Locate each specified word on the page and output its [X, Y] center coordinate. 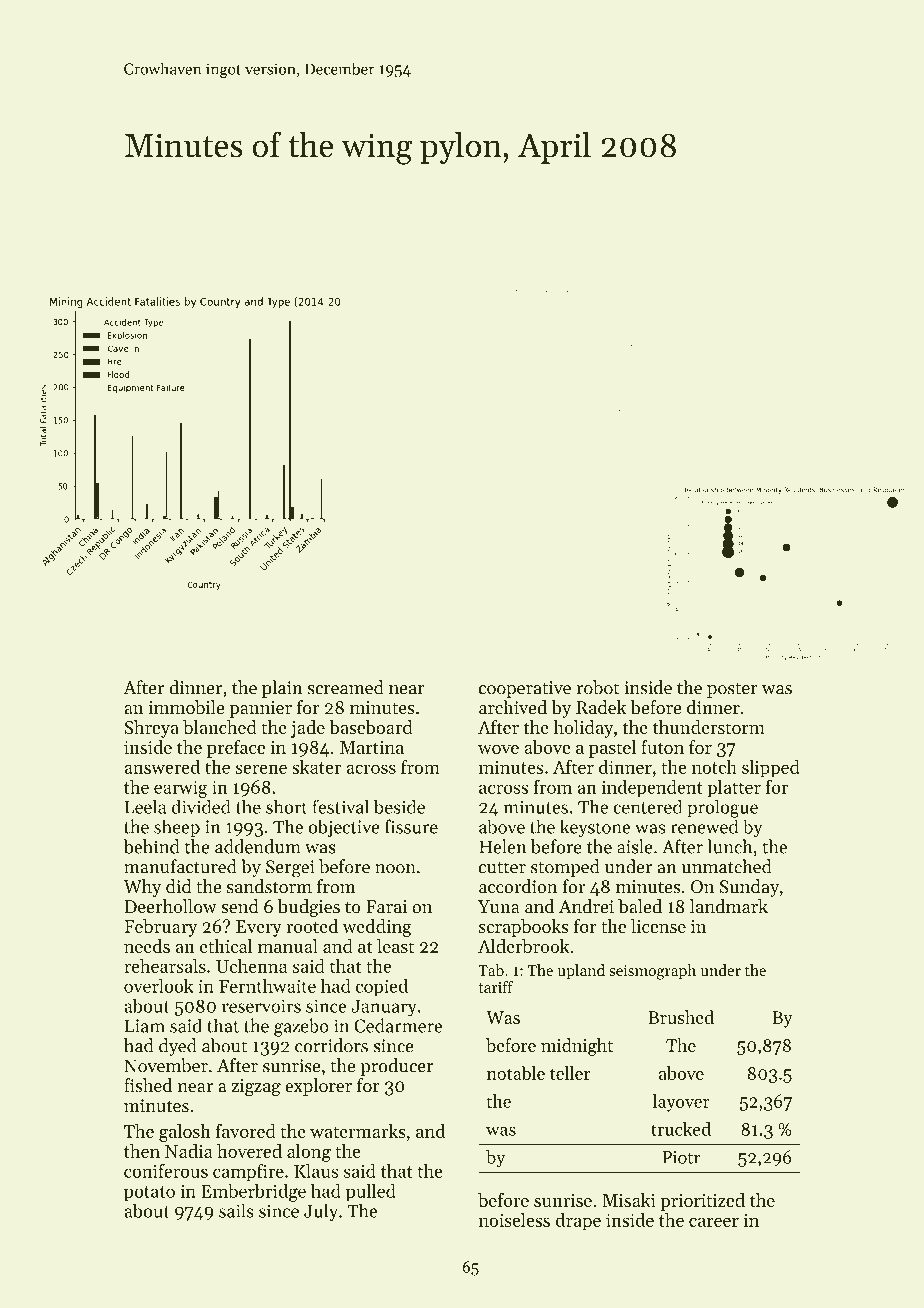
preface [236, 749]
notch [714, 767]
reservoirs [261, 1006]
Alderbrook [524, 946]
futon [662, 747]
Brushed [681, 1017]
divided [201, 806]
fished [148, 1085]
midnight [577, 1047]
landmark [729, 906]
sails [236, 1210]
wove [498, 749]
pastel [612, 749]
